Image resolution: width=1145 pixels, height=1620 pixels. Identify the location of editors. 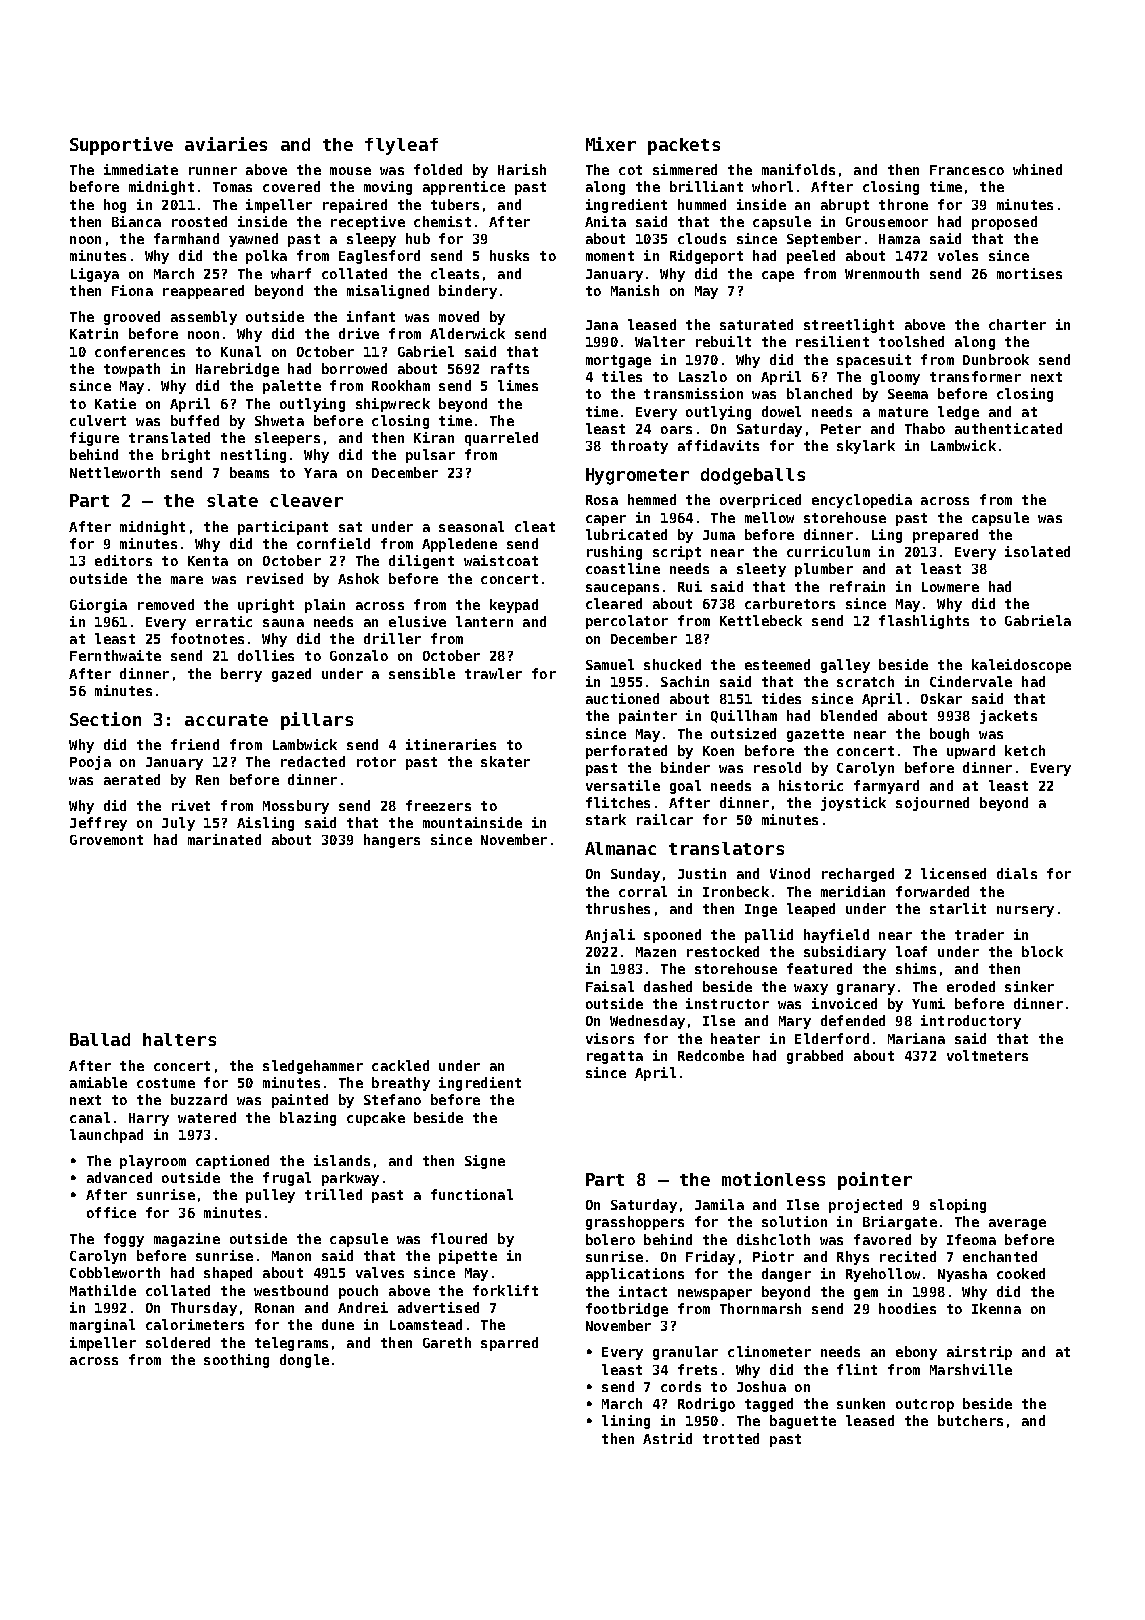
(123, 560).
